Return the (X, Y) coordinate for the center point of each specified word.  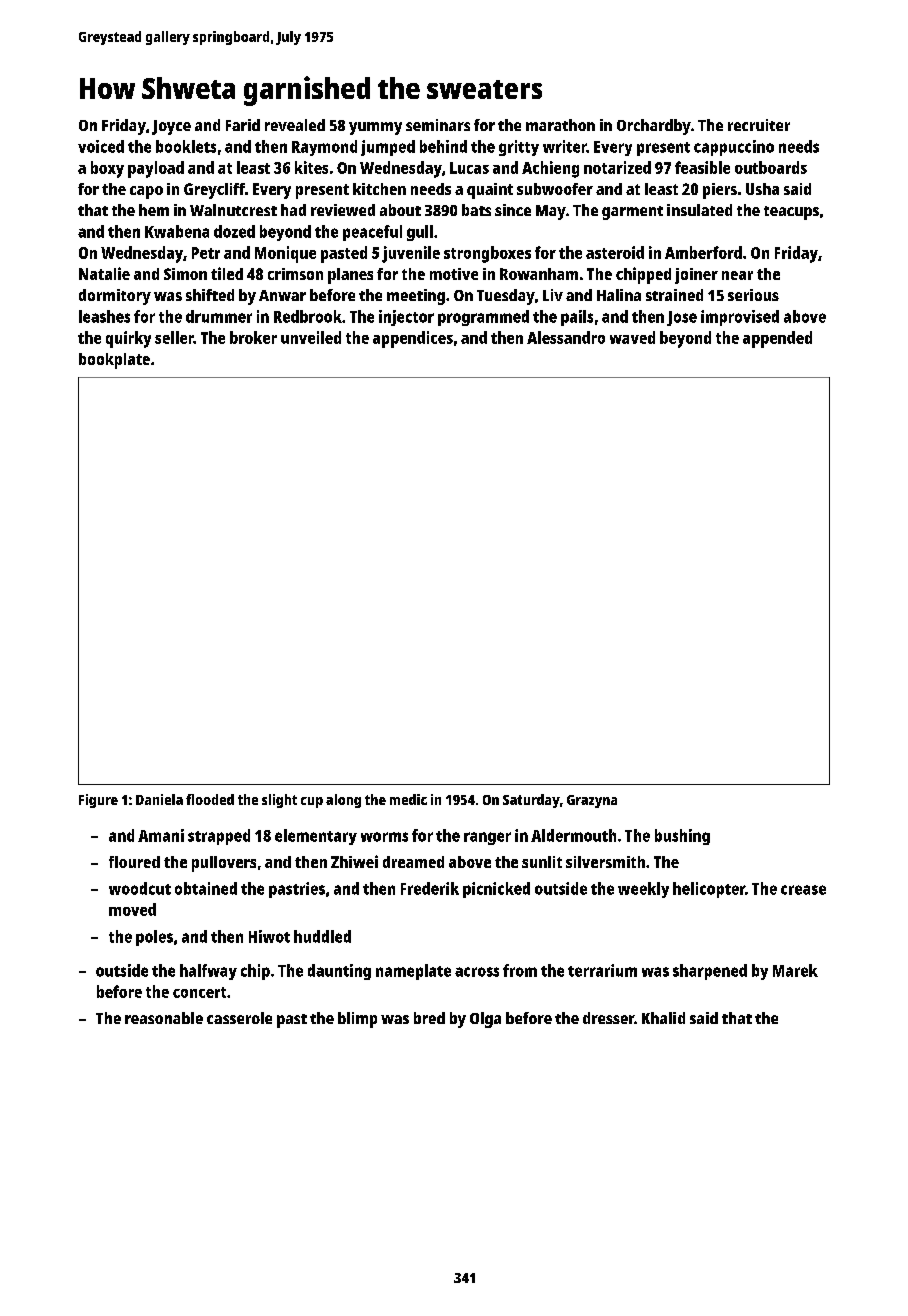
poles (154, 938)
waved (632, 337)
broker (253, 337)
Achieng (550, 169)
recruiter (759, 125)
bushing (682, 837)
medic (408, 799)
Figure (98, 801)
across (477, 972)
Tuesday (506, 297)
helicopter (709, 890)
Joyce (171, 127)
